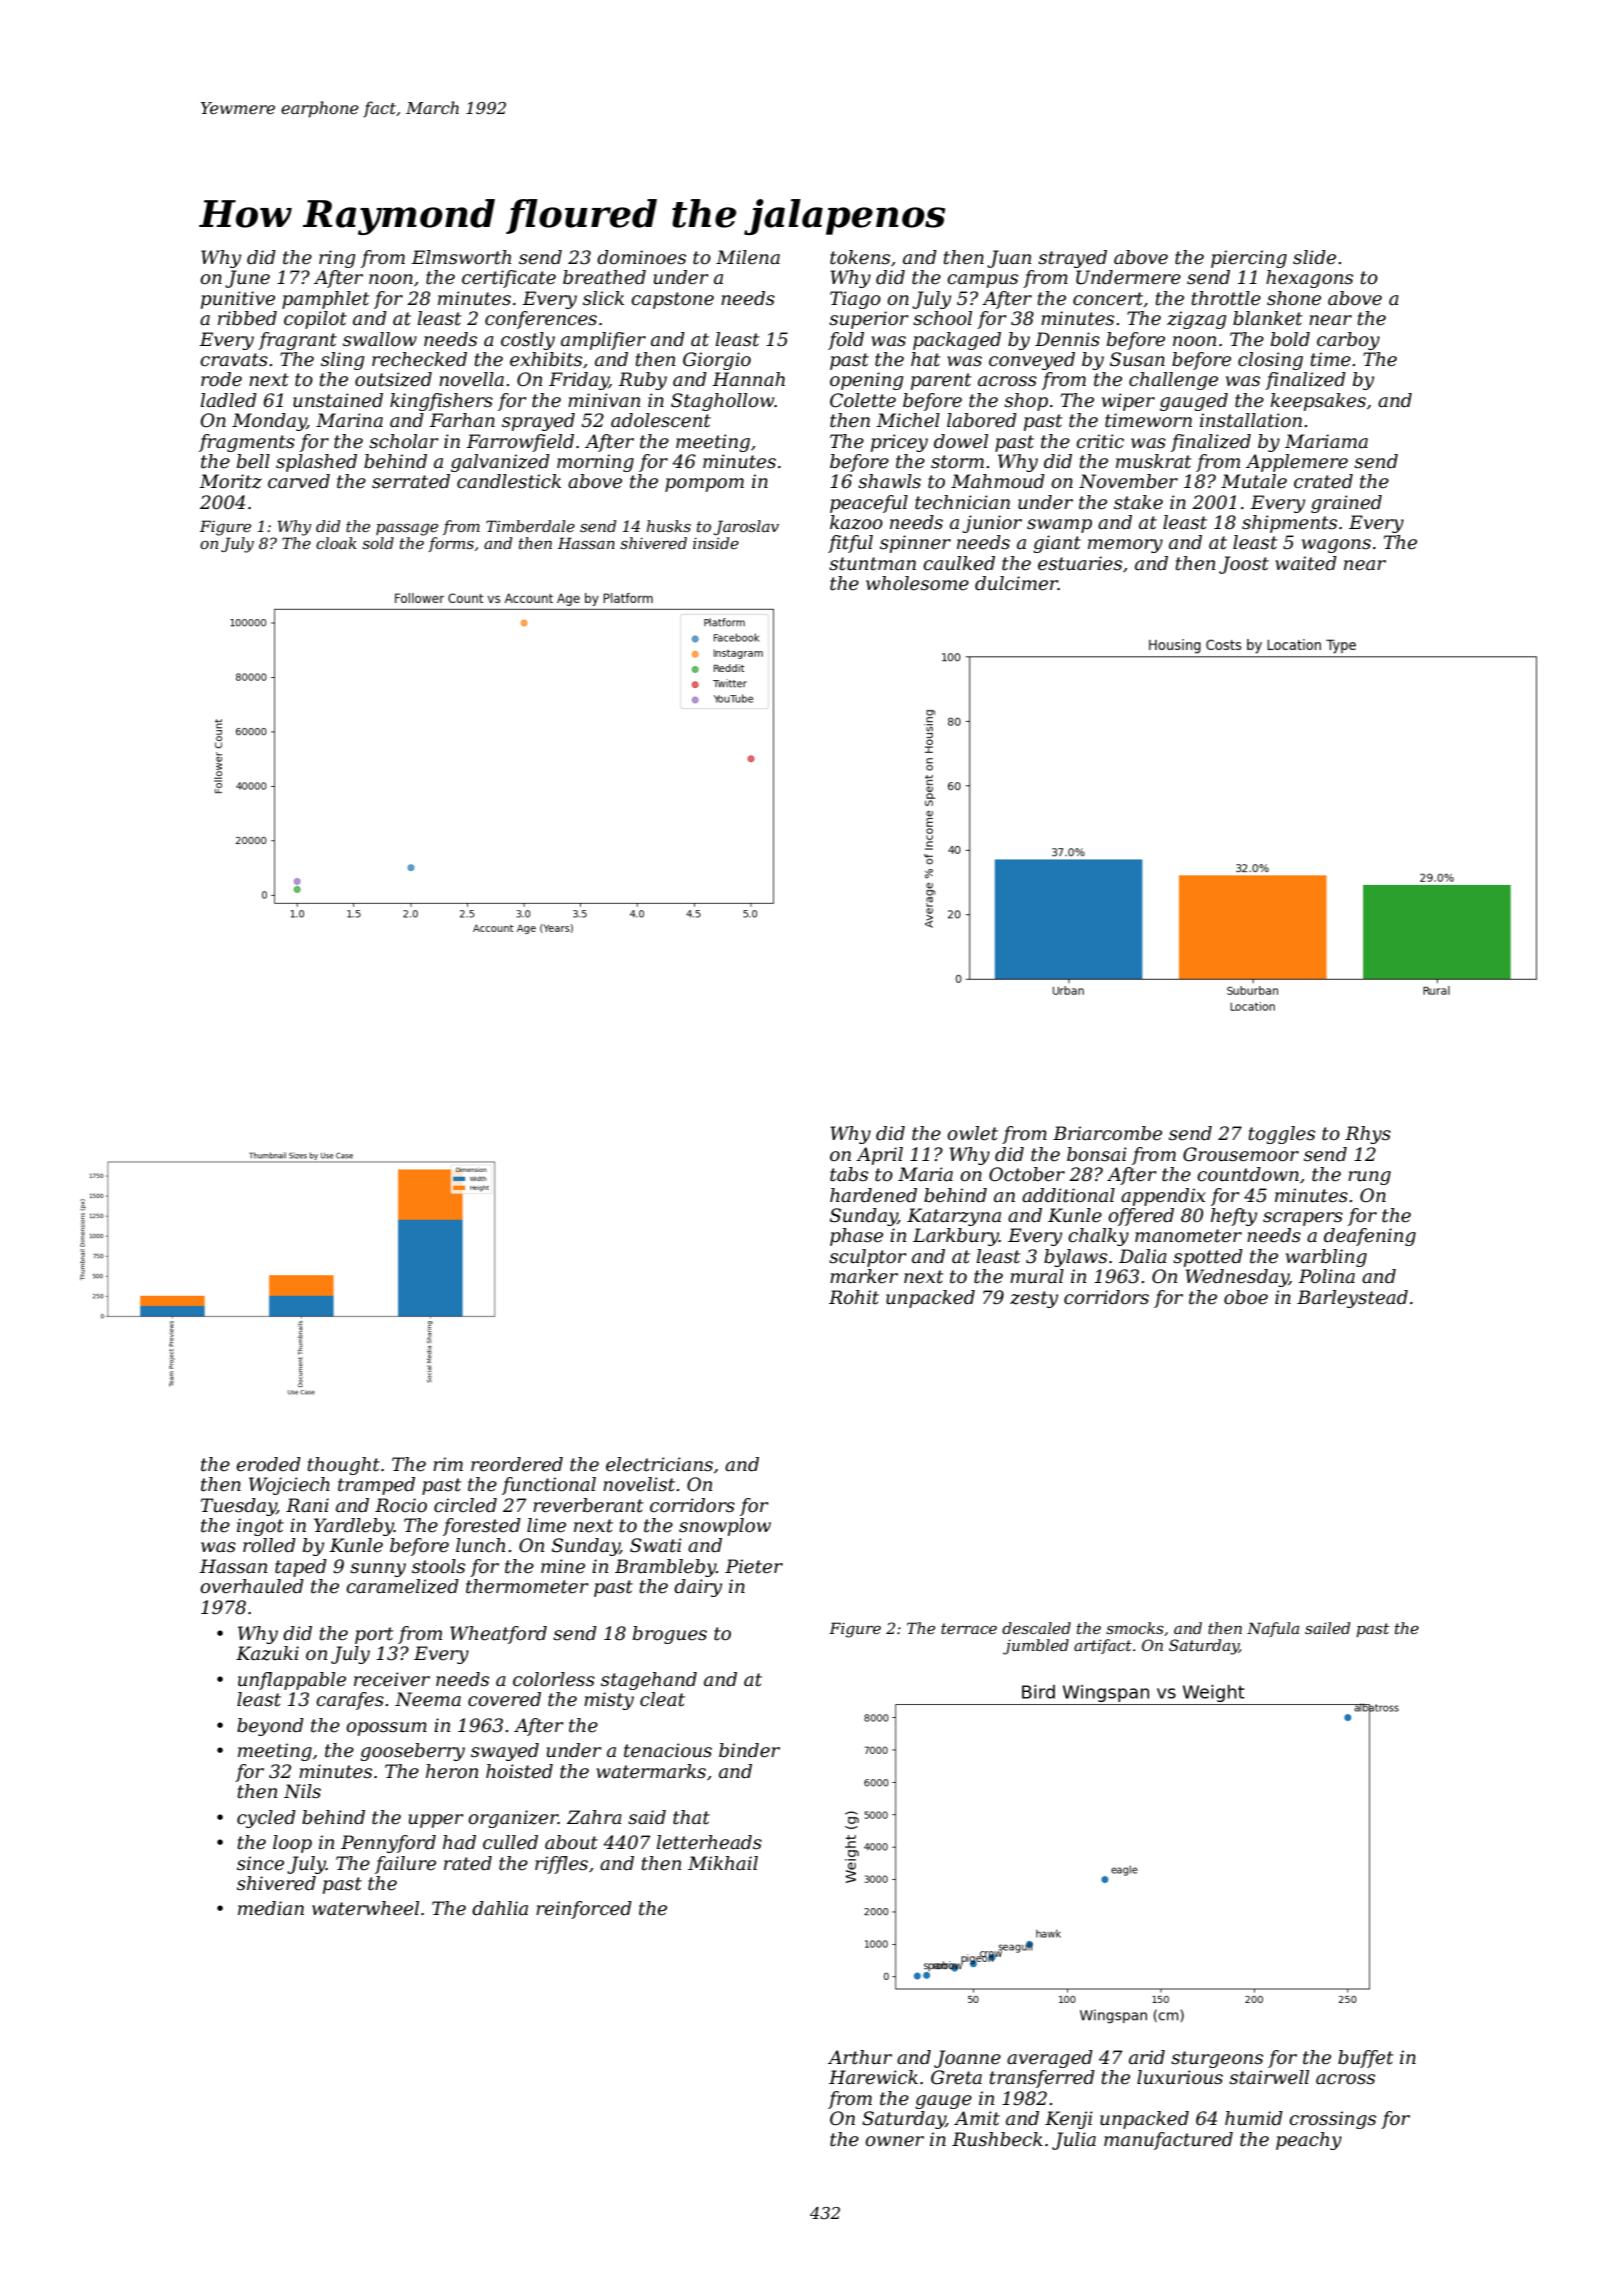 This document has width=1620, height=2292. I want to click on Harewick, so click(873, 2077).
